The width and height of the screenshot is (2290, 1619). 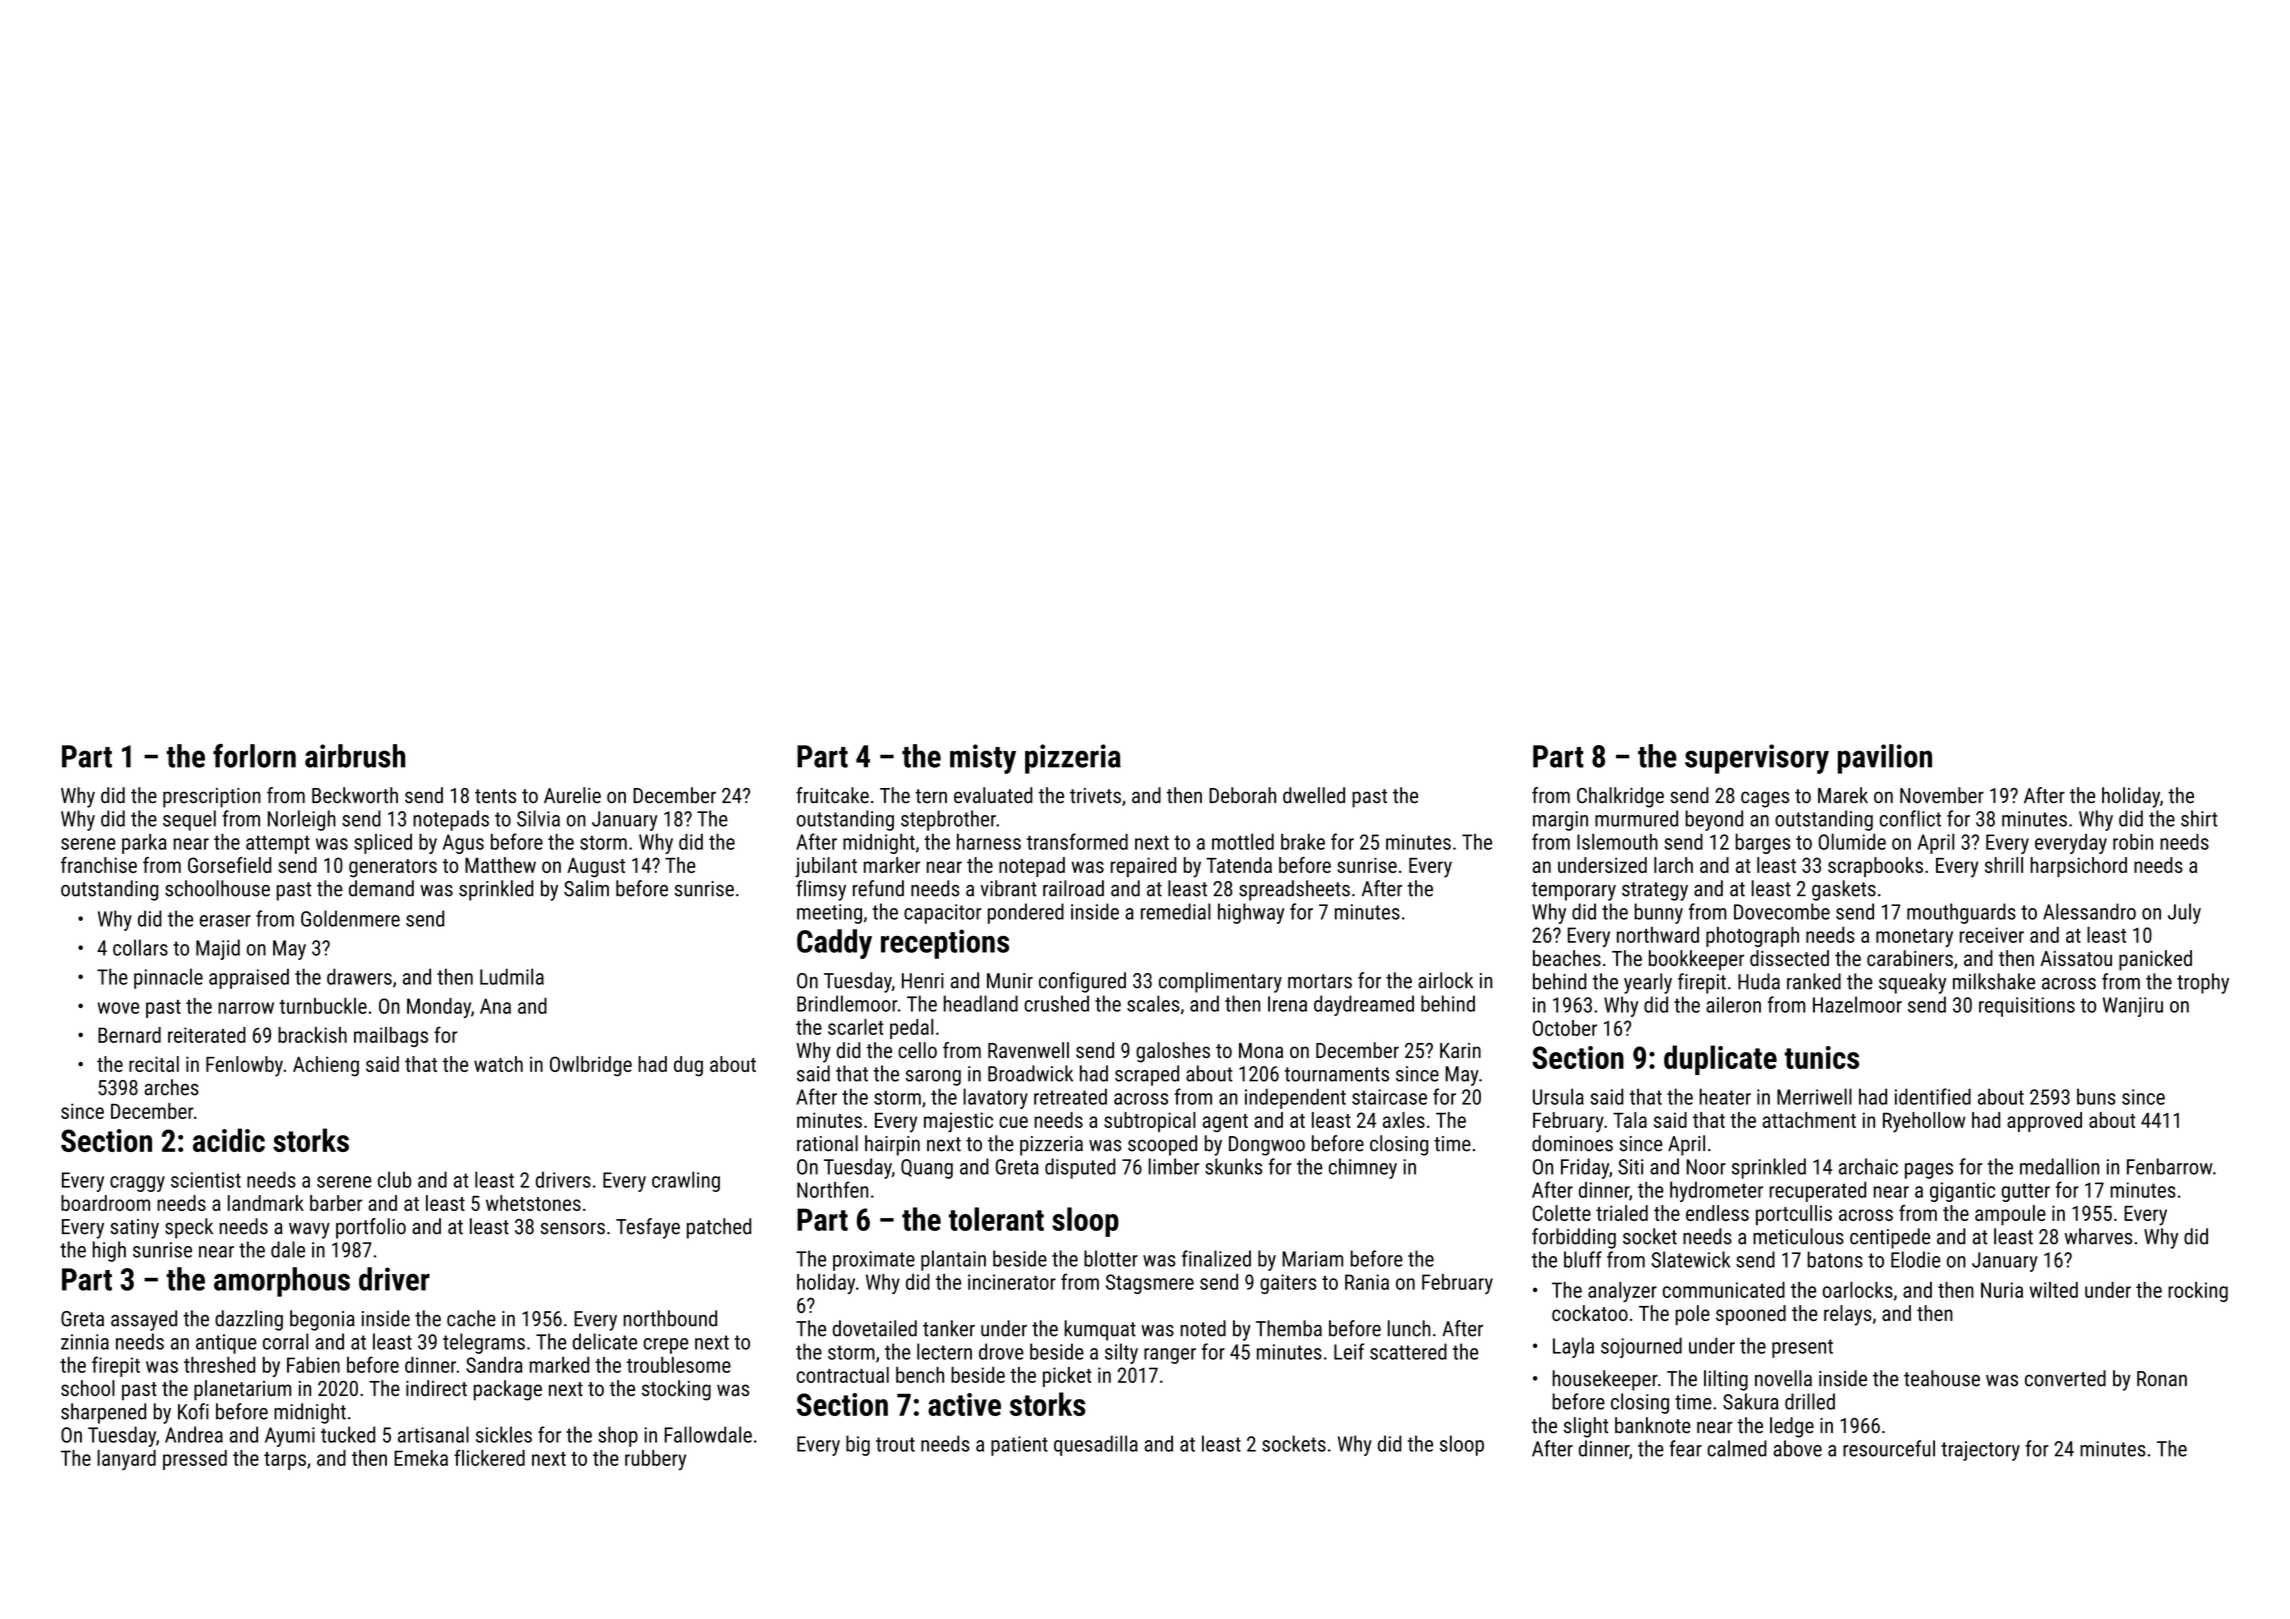 What do you see at coordinates (983, 759) in the screenshot?
I see `misty` at bounding box center [983, 759].
